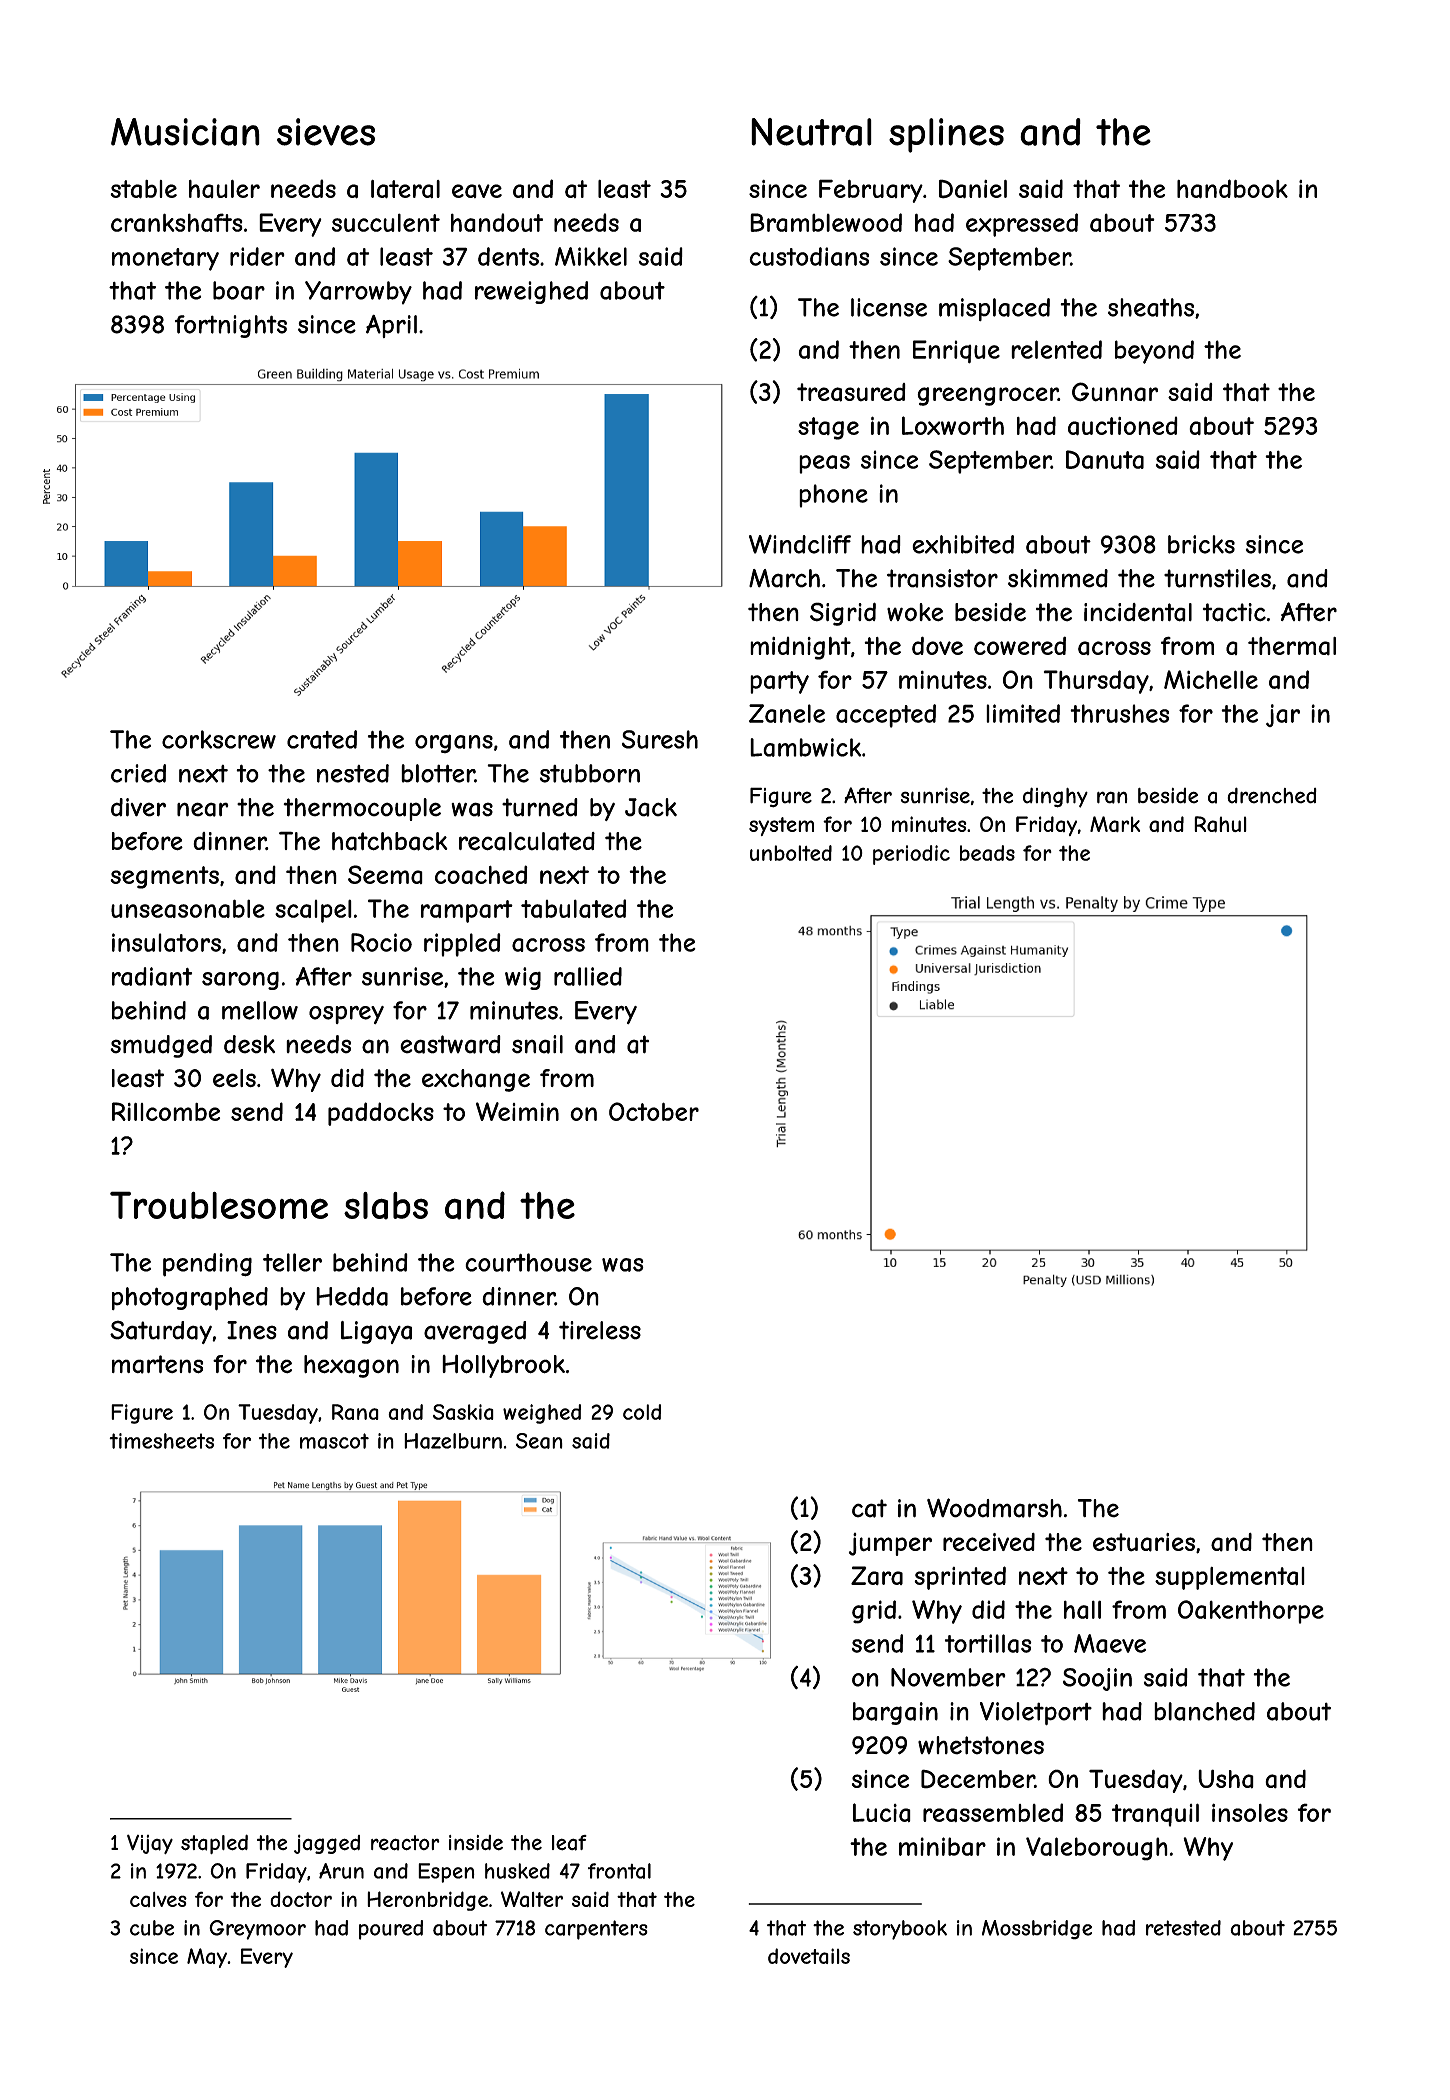 Image resolution: width=1450 pixels, height=2100 pixels. Describe the element at coordinates (508, 256) in the screenshot. I see `dents` at that location.
